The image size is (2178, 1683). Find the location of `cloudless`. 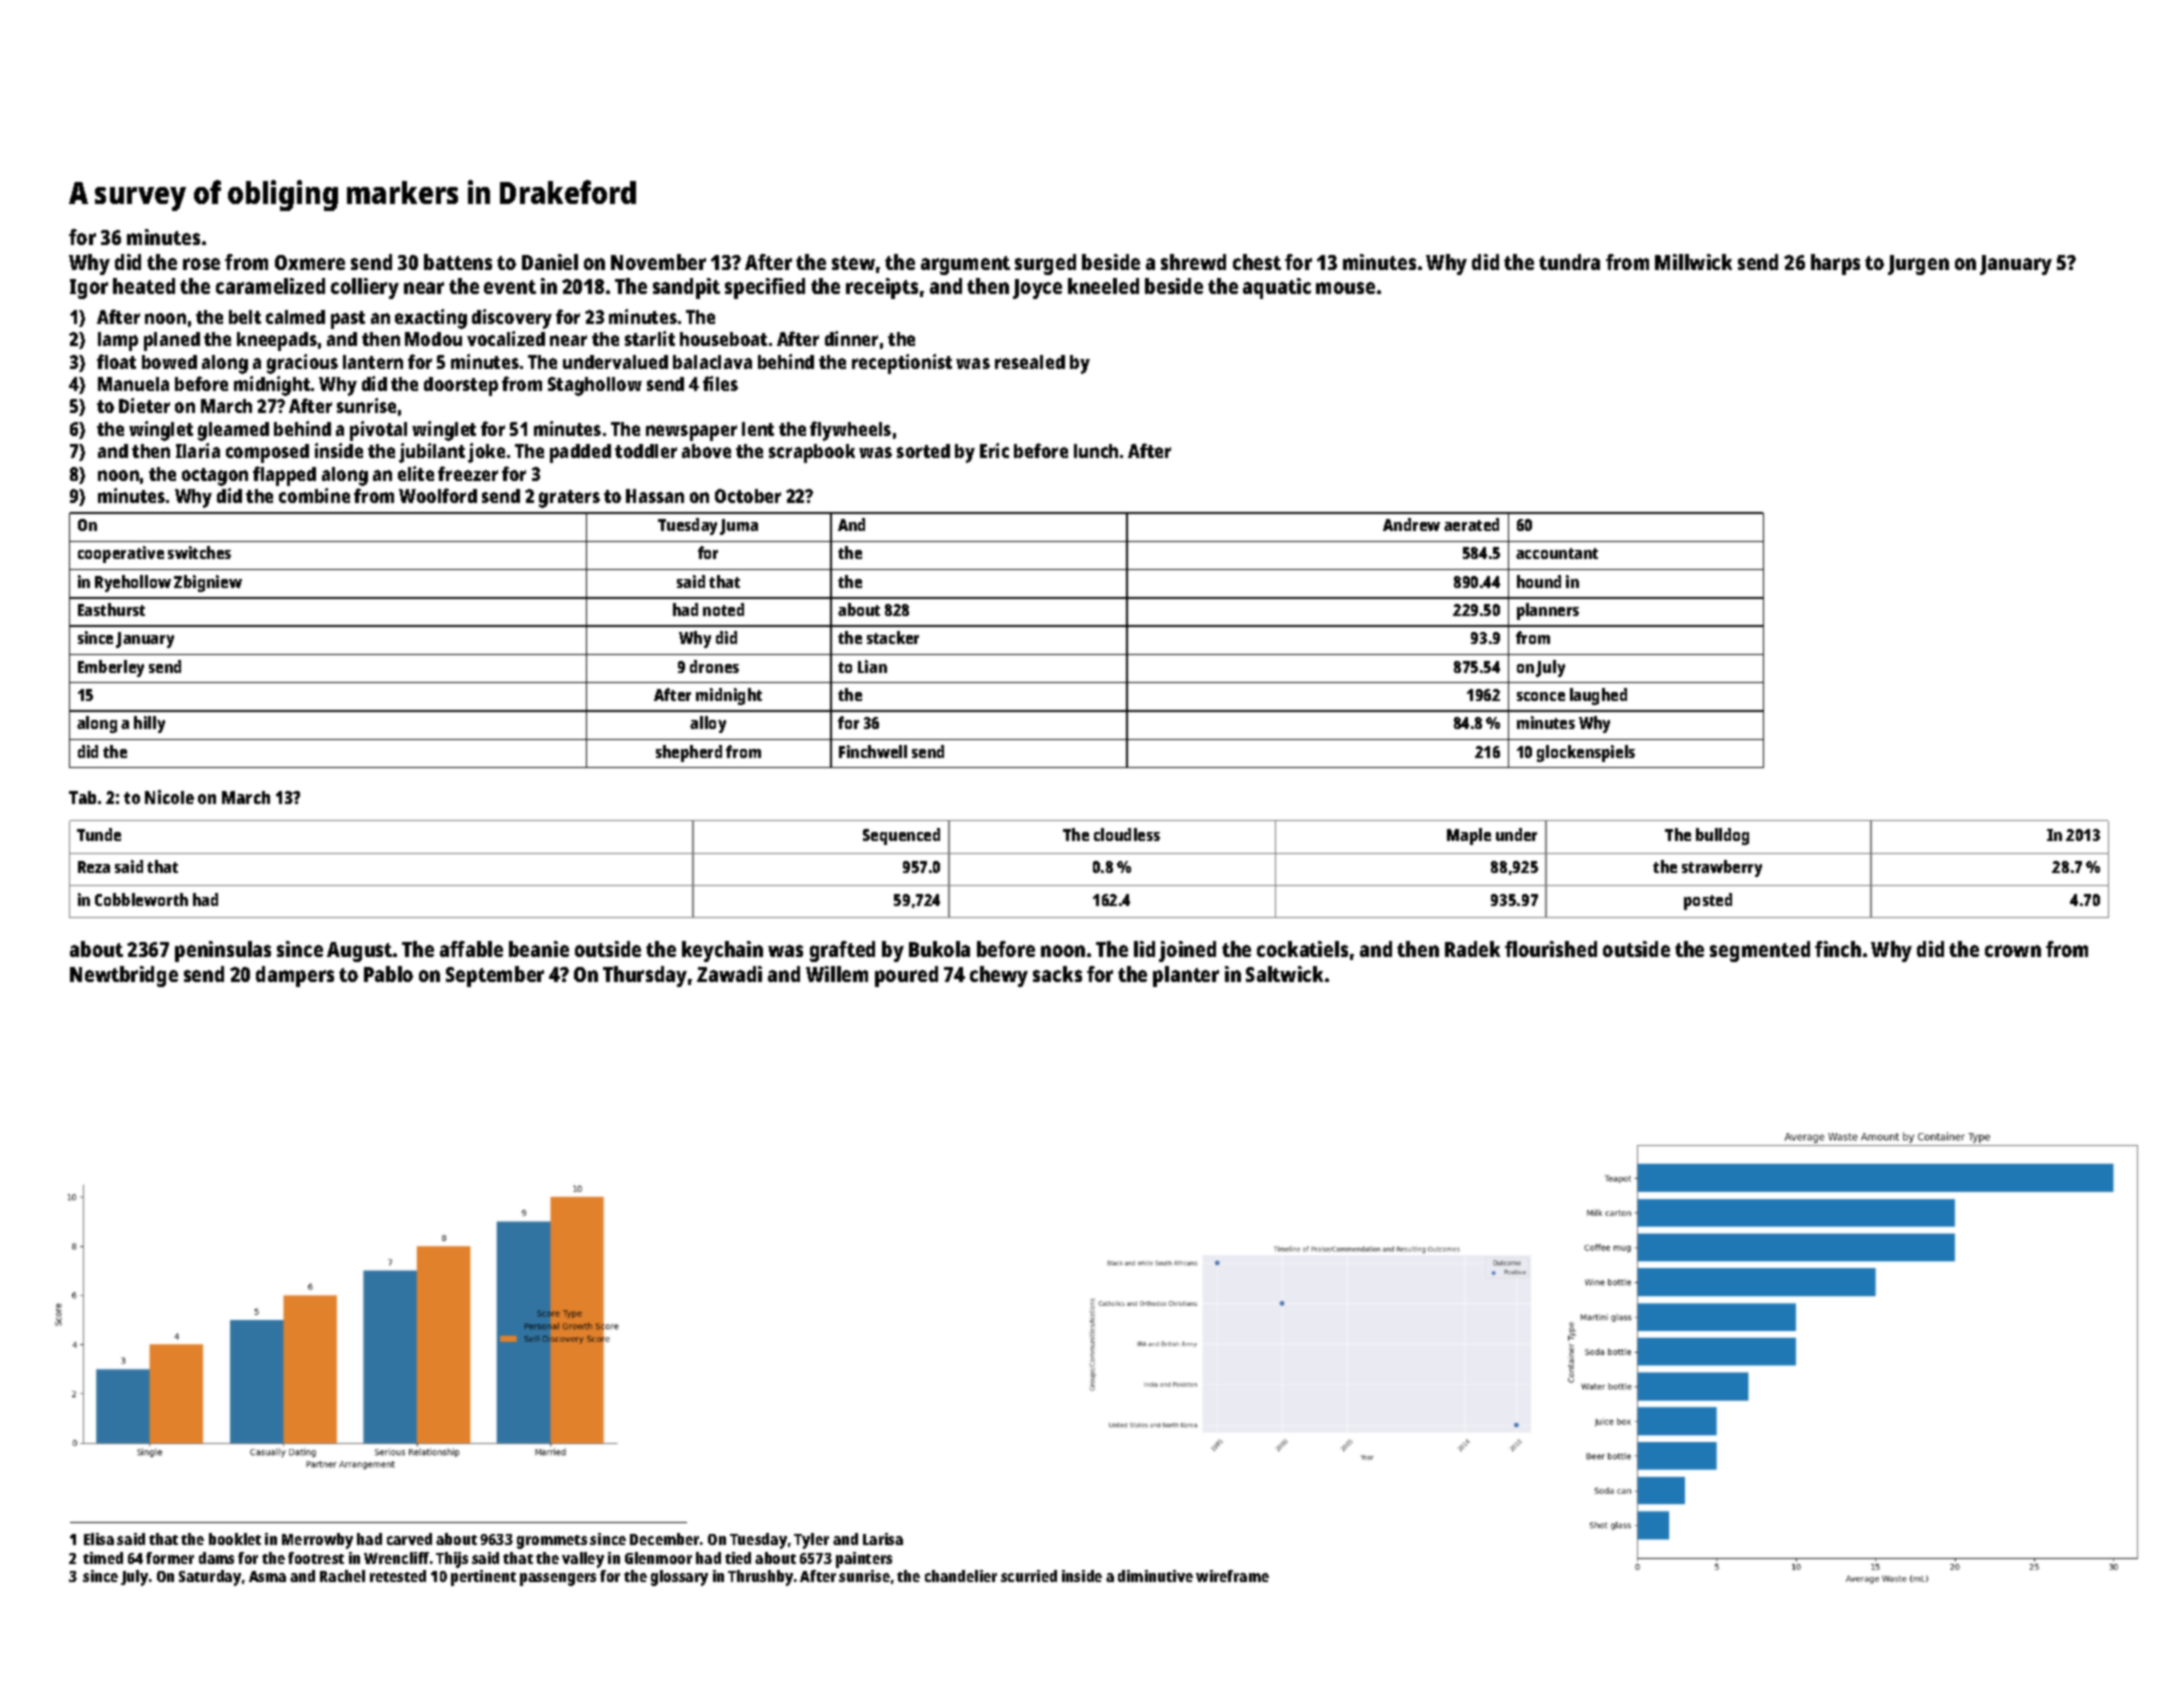

cloudless is located at coordinates (1127, 834).
